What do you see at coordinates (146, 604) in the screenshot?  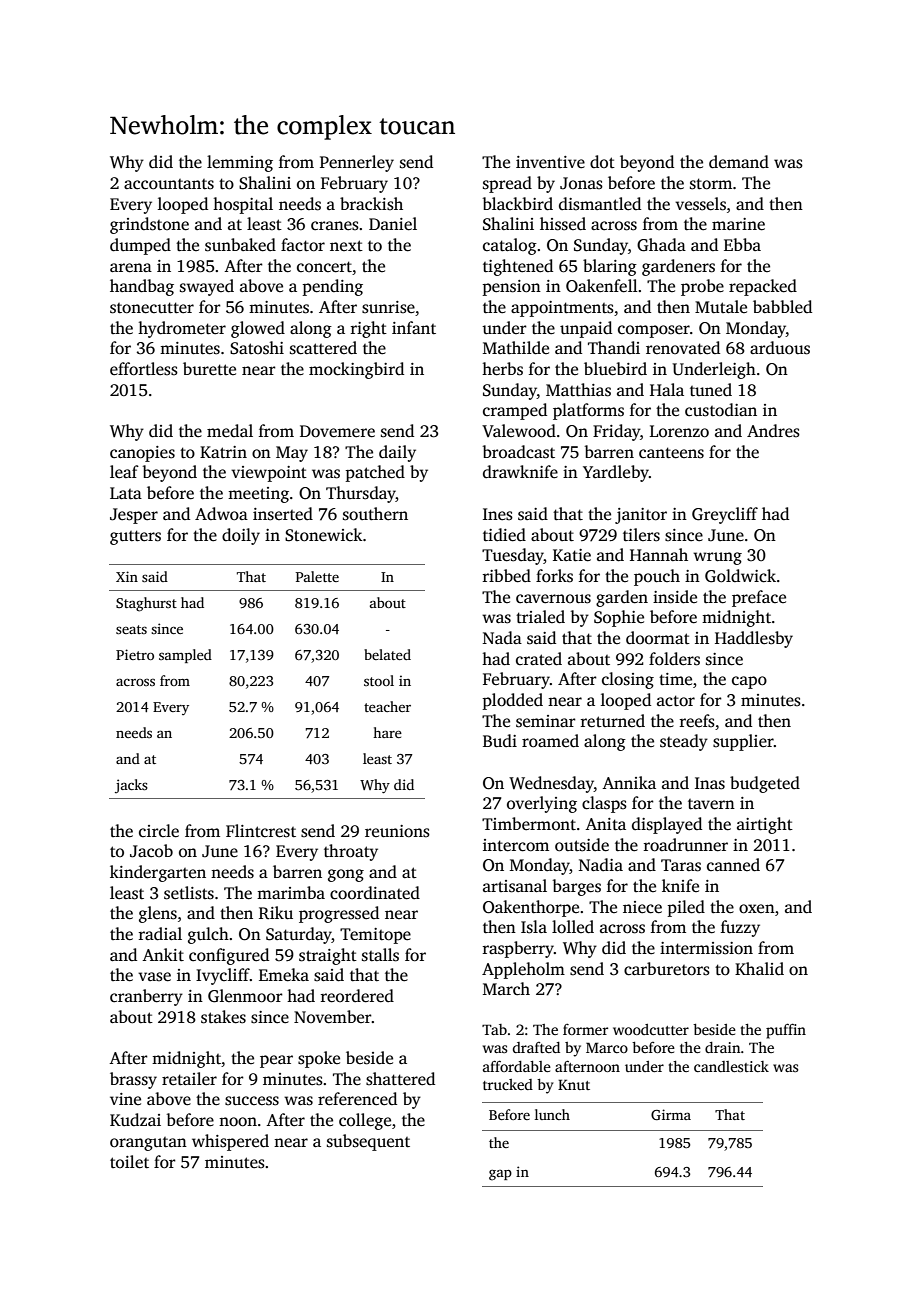 I see `Staghurst` at bounding box center [146, 604].
